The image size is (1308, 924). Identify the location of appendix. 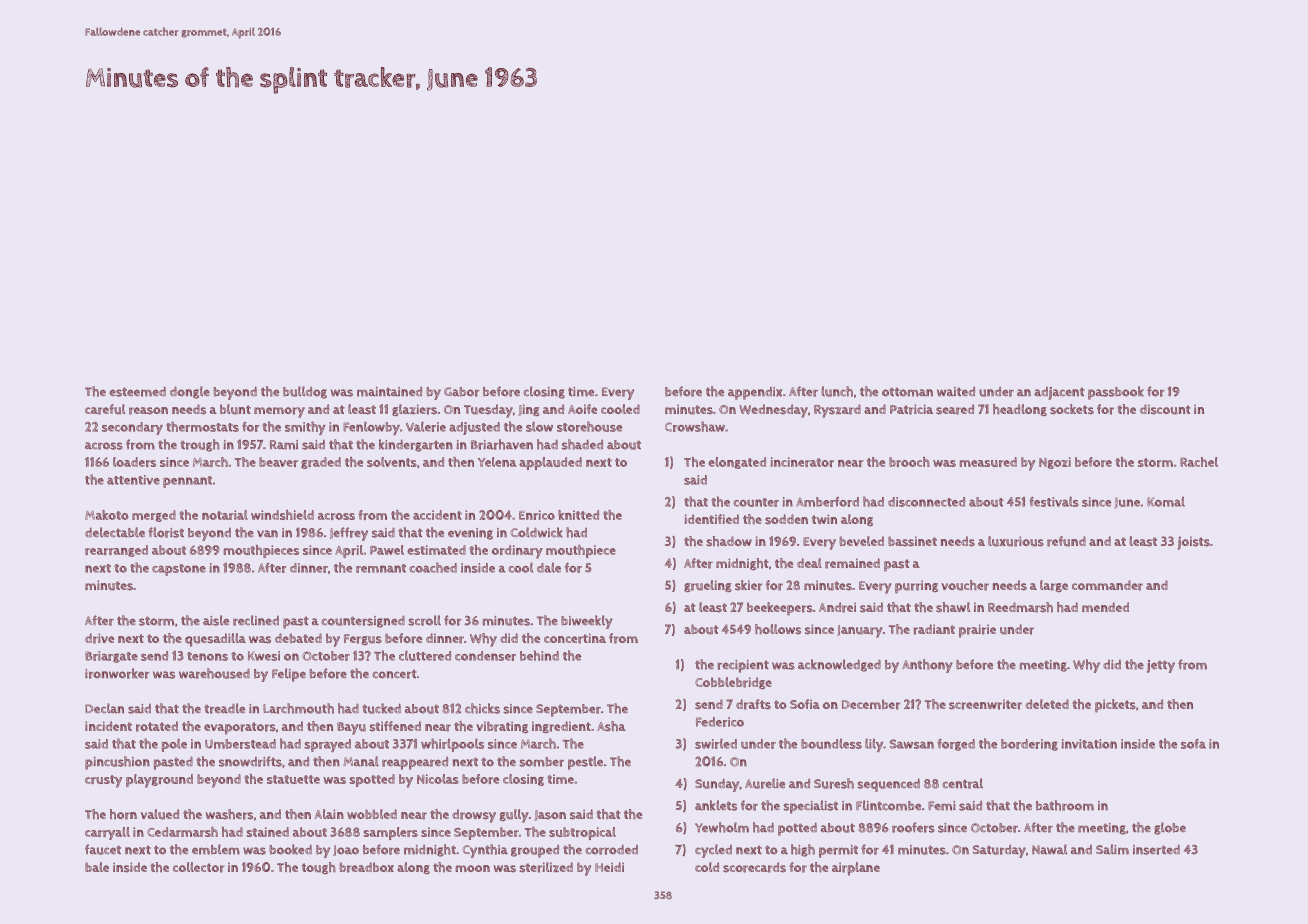
(755, 393).
